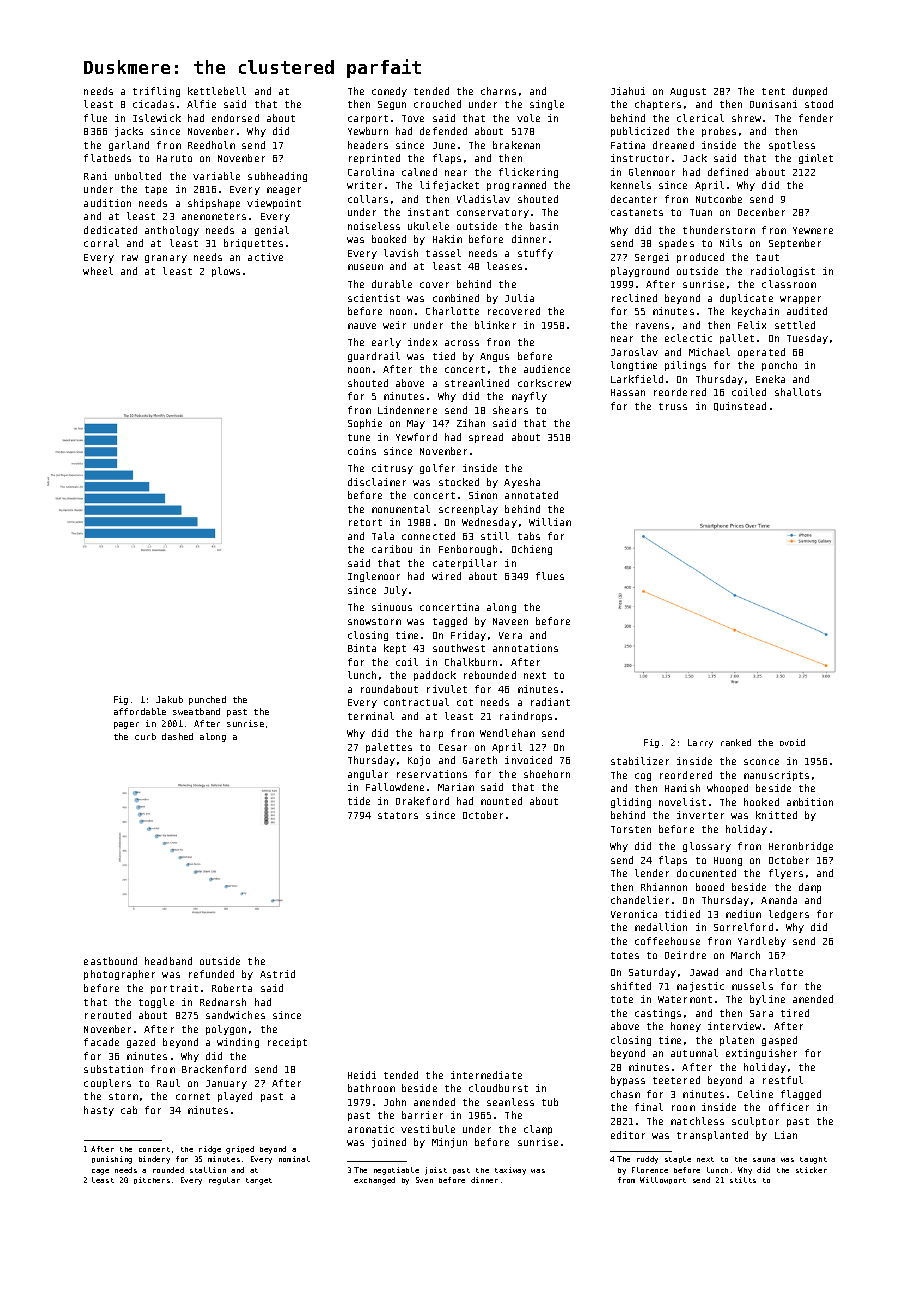 The width and height of the document is (924, 1308). What do you see at coordinates (498, 91) in the document?
I see `charms` at bounding box center [498, 91].
